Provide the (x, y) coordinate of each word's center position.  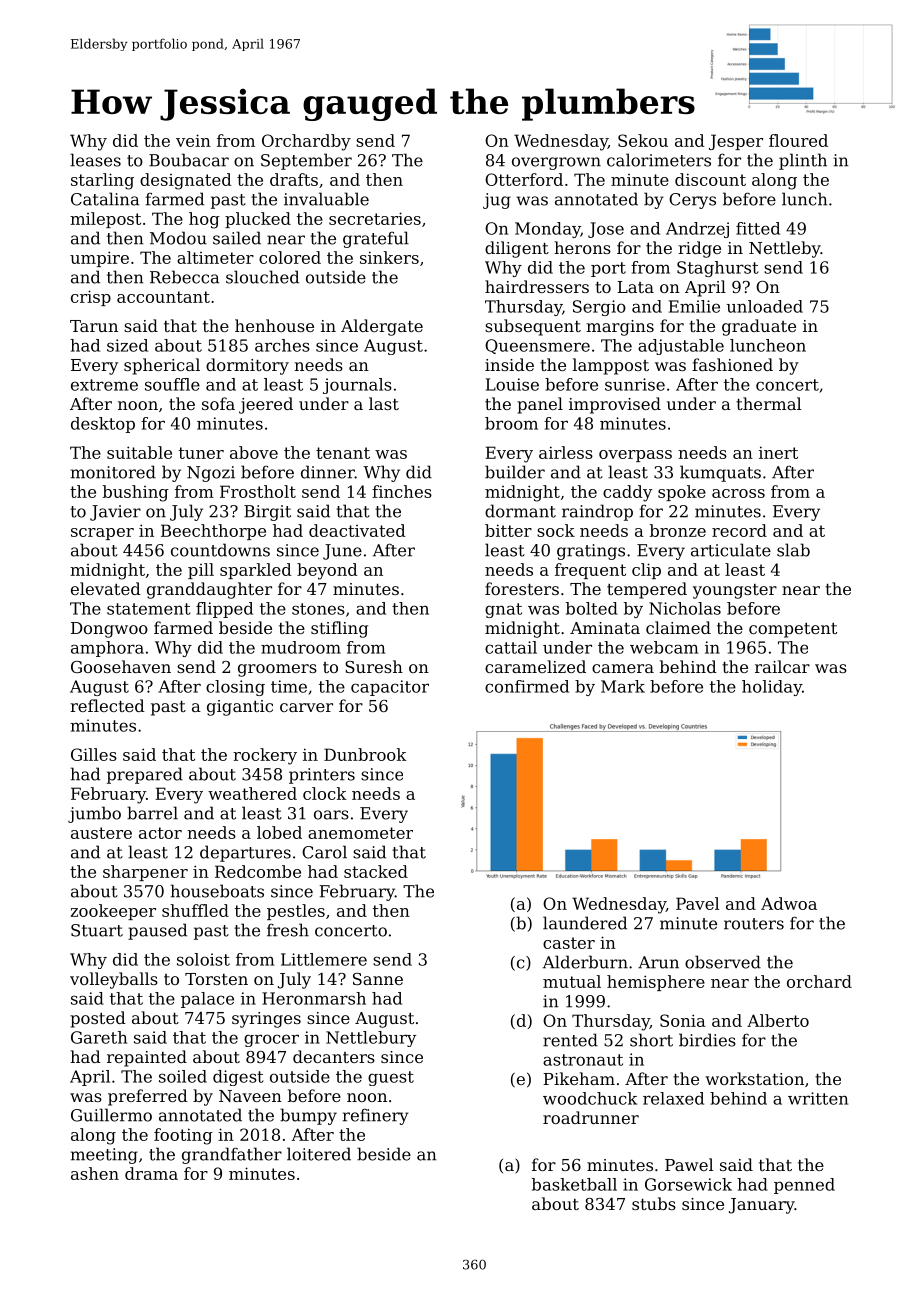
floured (798, 140)
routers (754, 924)
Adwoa (789, 903)
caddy (627, 493)
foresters (522, 588)
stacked (376, 871)
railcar (782, 666)
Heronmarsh (314, 998)
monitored (113, 472)
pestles (296, 912)
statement (149, 609)
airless (566, 452)
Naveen (250, 1096)
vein (193, 140)
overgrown (556, 163)
